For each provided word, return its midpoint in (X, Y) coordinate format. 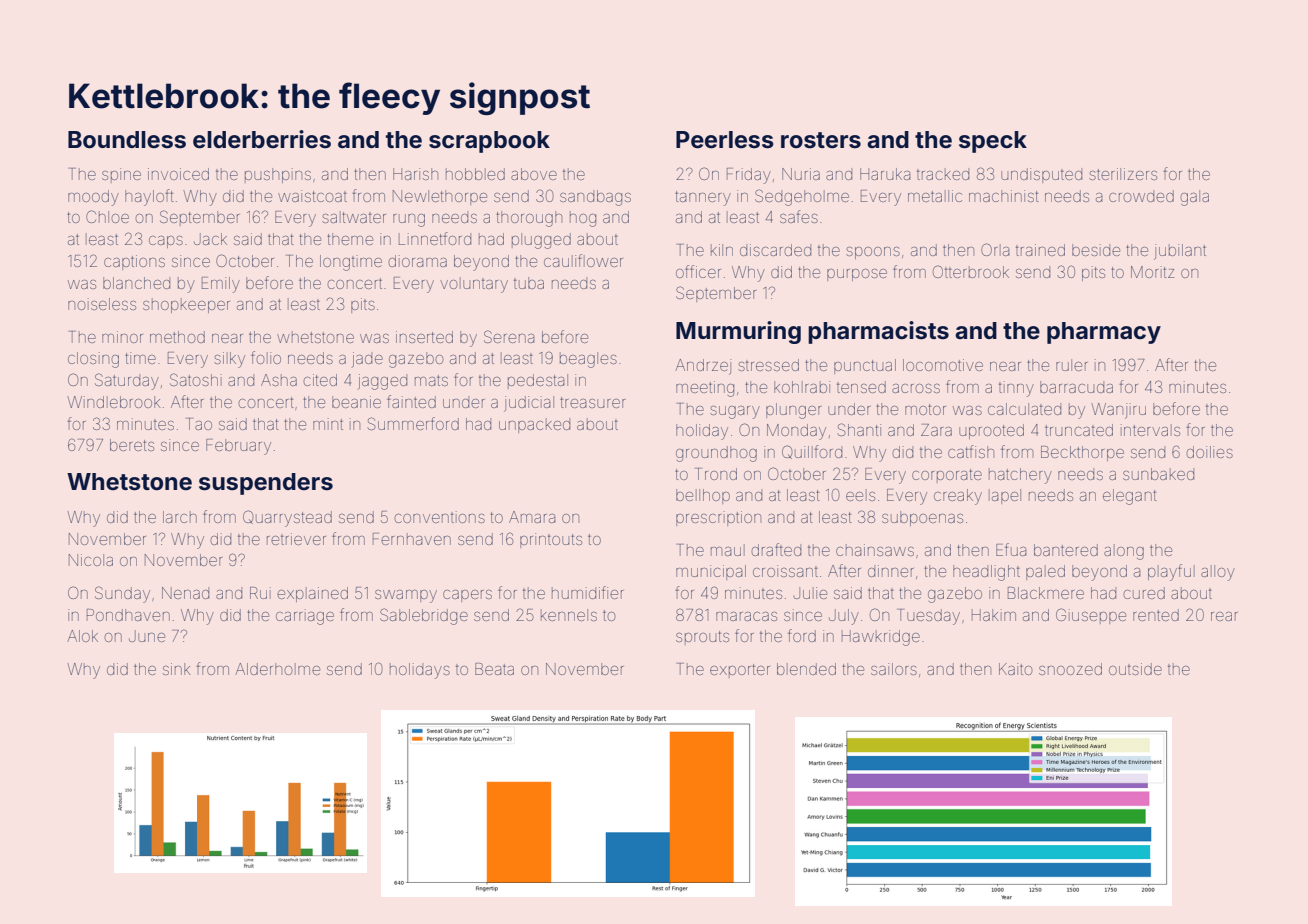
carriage (305, 617)
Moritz (1152, 272)
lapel (1005, 496)
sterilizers (1123, 174)
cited (320, 380)
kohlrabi (802, 387)
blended (806, 669)
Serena (509, 336)
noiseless (102, 304)
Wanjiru (1118, 411)
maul (728, 550)
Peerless (725, 140)
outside (1135, 669)
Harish (415, 174)
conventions (440, 517)
